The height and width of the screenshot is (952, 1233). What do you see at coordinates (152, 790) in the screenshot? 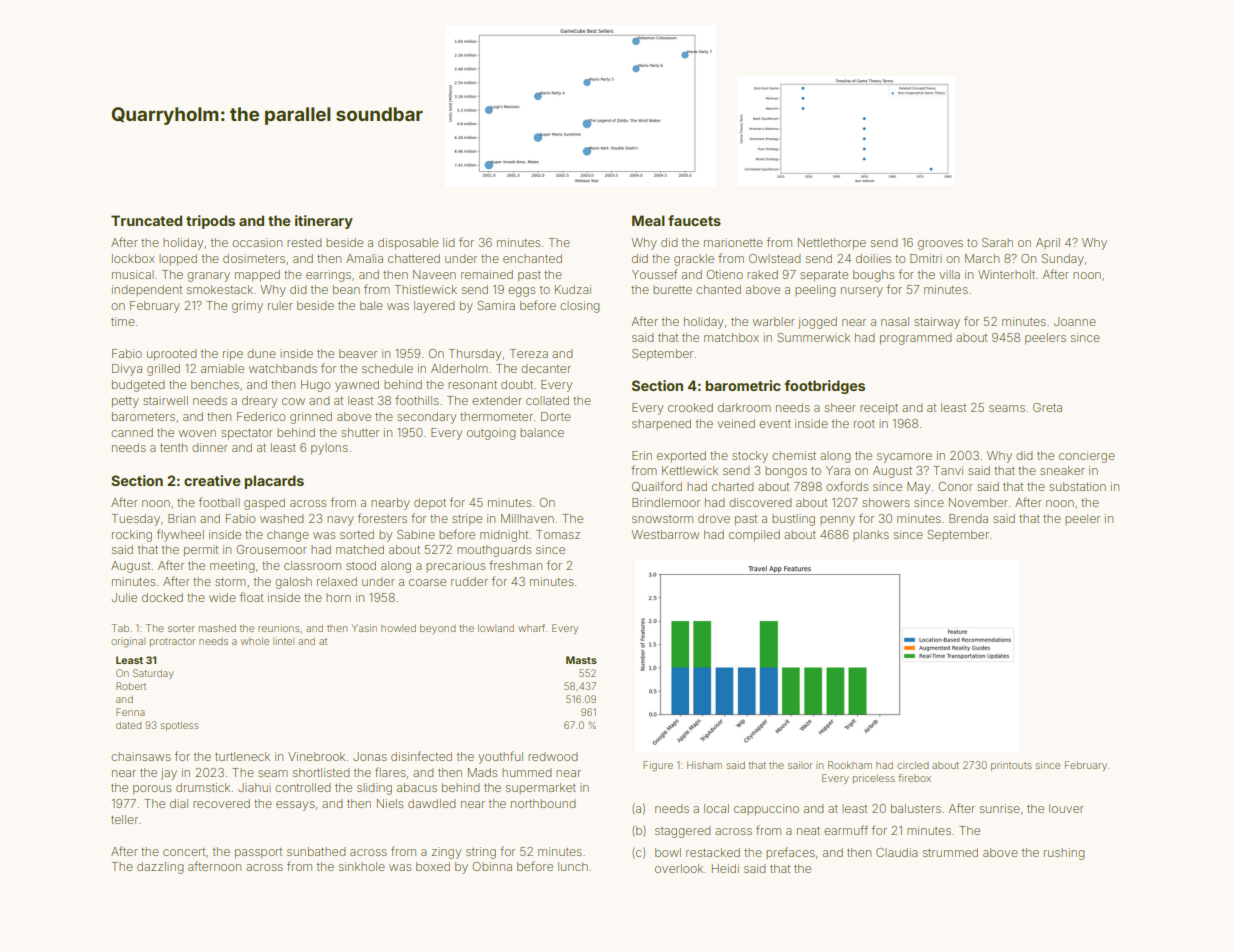
I see `porous` at bounding box center [152, 790].
